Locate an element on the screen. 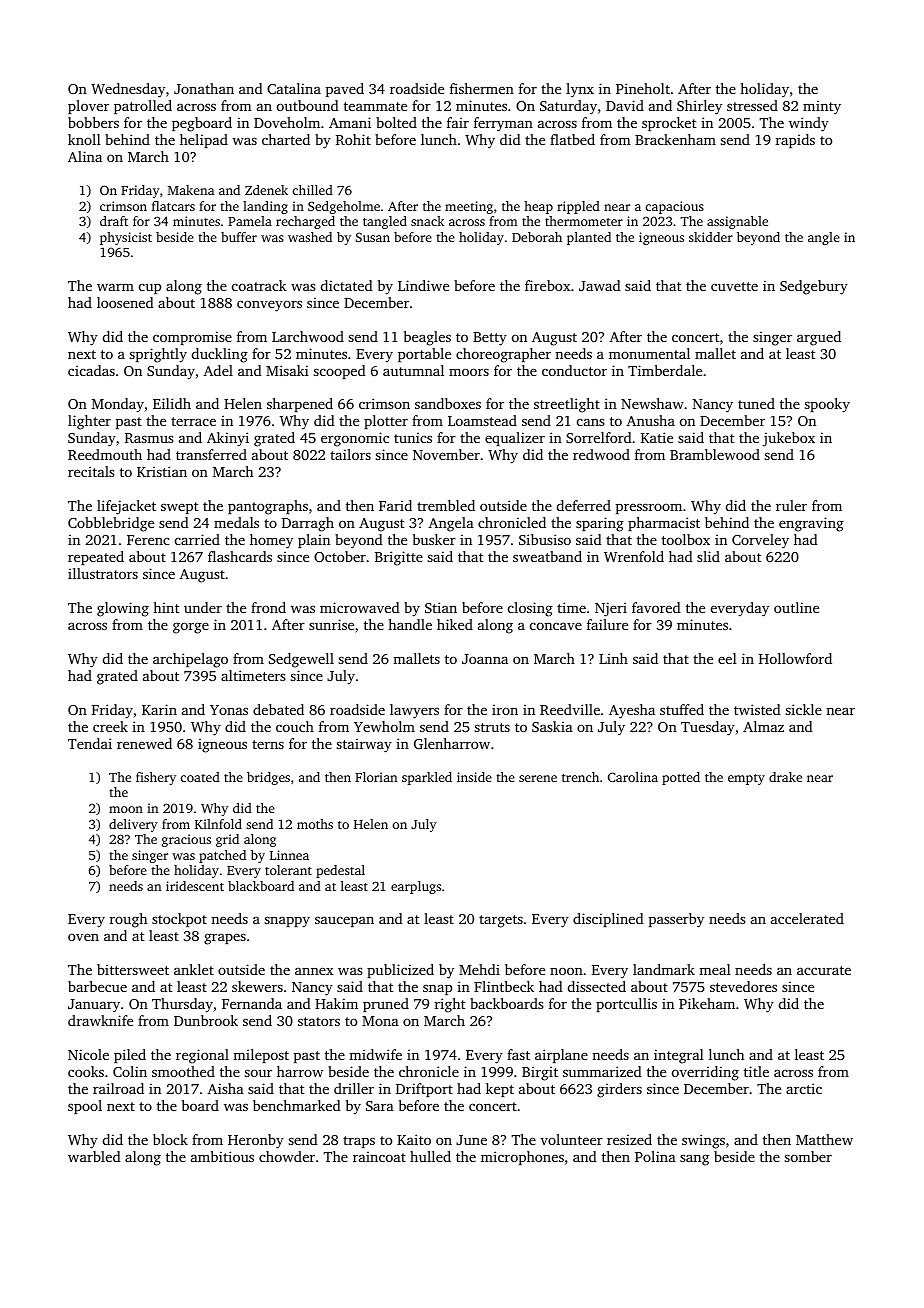  accelerated is located at coordinates (807, 918).
